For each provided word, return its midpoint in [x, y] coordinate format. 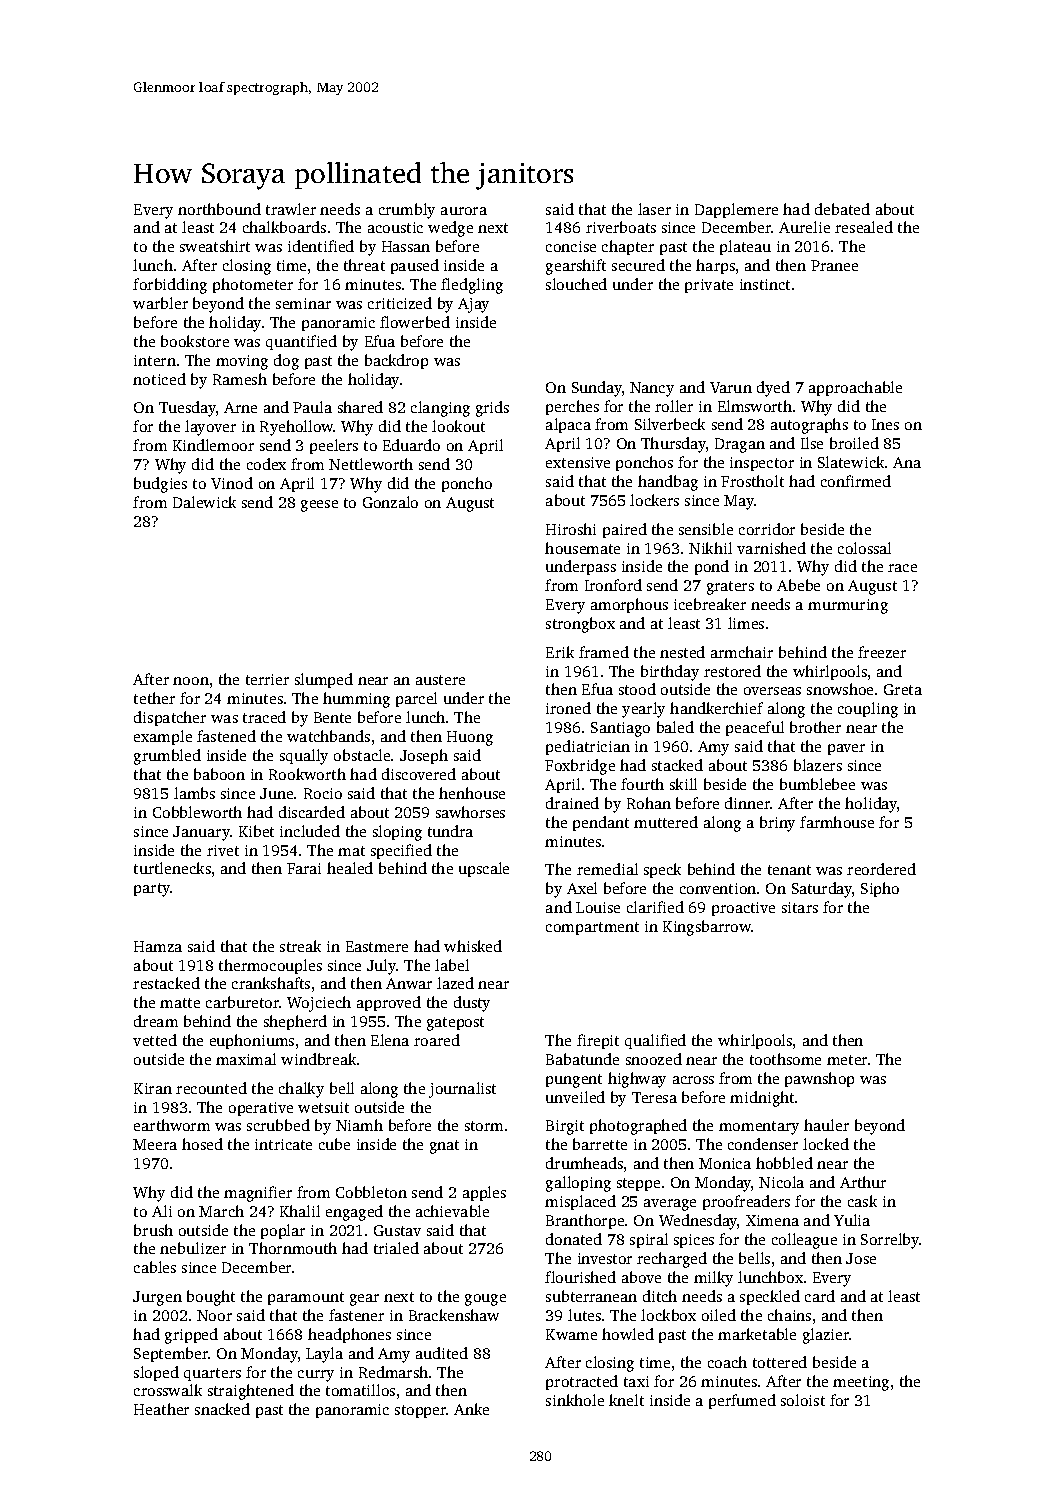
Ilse [812, 443]
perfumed [742, 1401]
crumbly [407, 211]
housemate [582, 548]
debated [842, 209]
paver [846, 749]
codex [266, 464]
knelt [626, 1400]
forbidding [170, 286]
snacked [222, 1409]
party [152, 890]
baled [675, 727]
